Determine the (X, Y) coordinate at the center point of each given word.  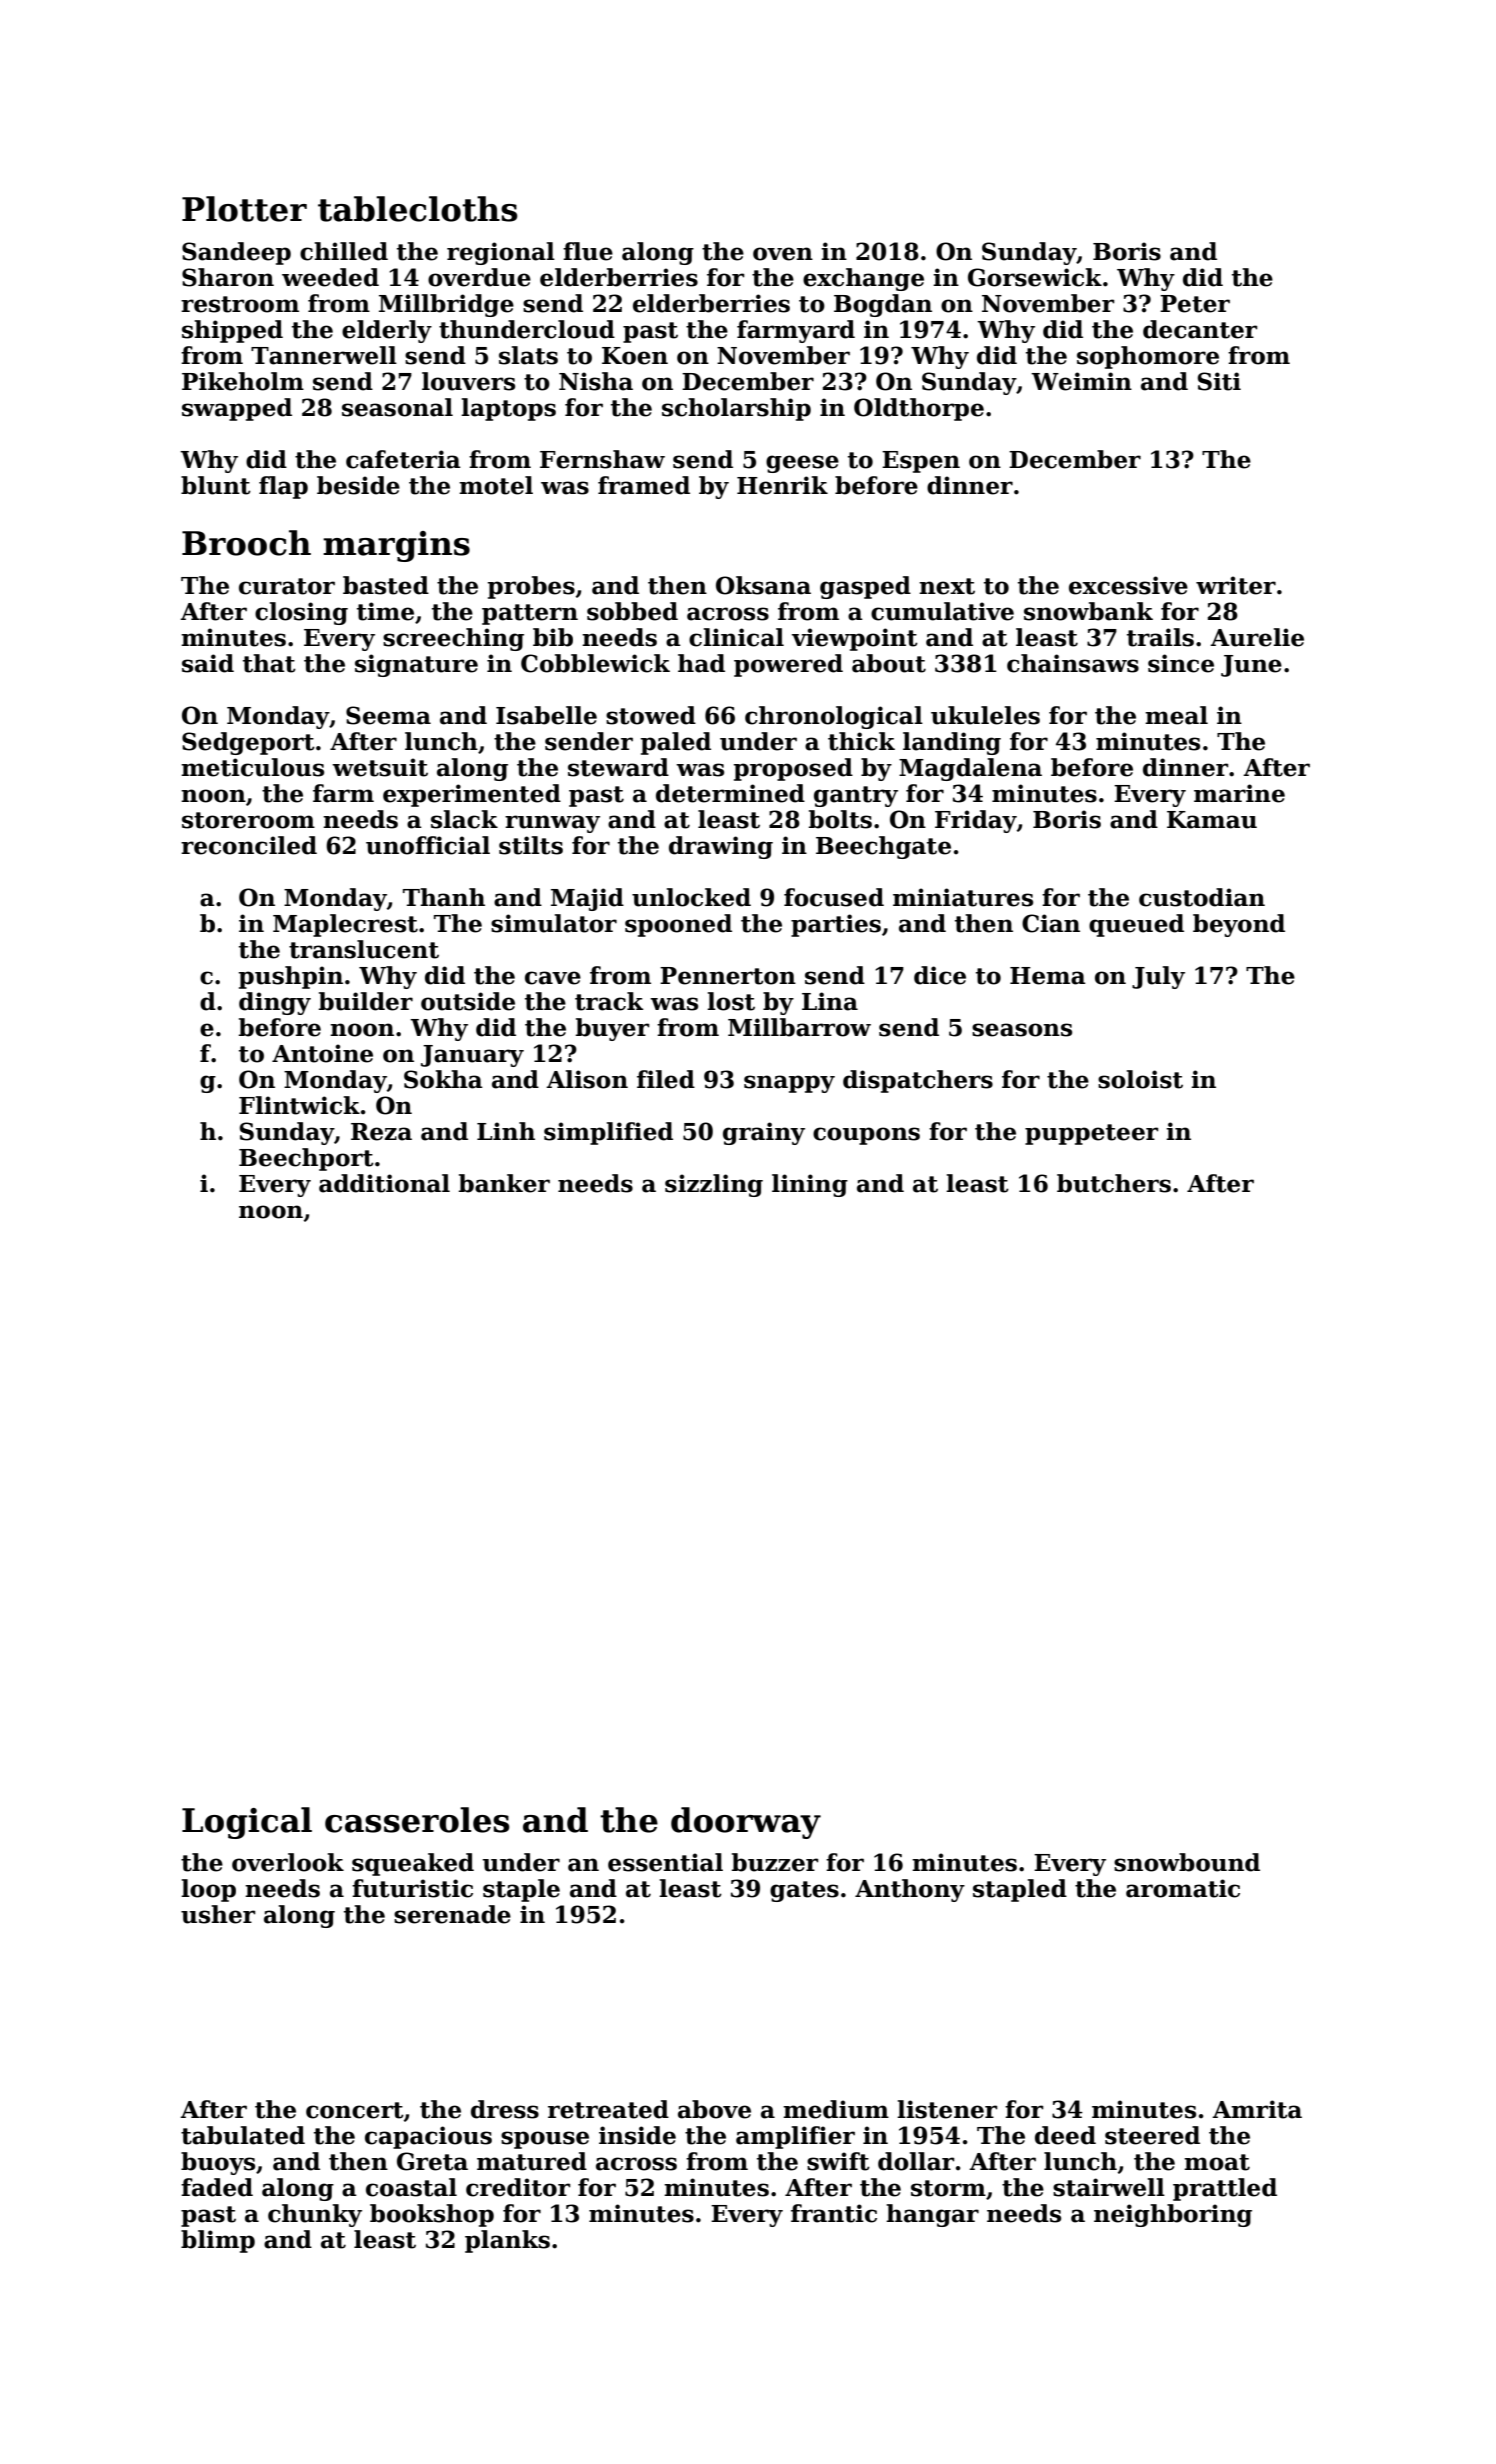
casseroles (417, 1820)
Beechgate (883, 847)
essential (665, 1862)
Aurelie (1257, 637)
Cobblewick (595, 663)
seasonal (397, 407)
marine (1239, 793)
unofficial (428, 845)
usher (218, 1914)
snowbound (1187, 1862)
